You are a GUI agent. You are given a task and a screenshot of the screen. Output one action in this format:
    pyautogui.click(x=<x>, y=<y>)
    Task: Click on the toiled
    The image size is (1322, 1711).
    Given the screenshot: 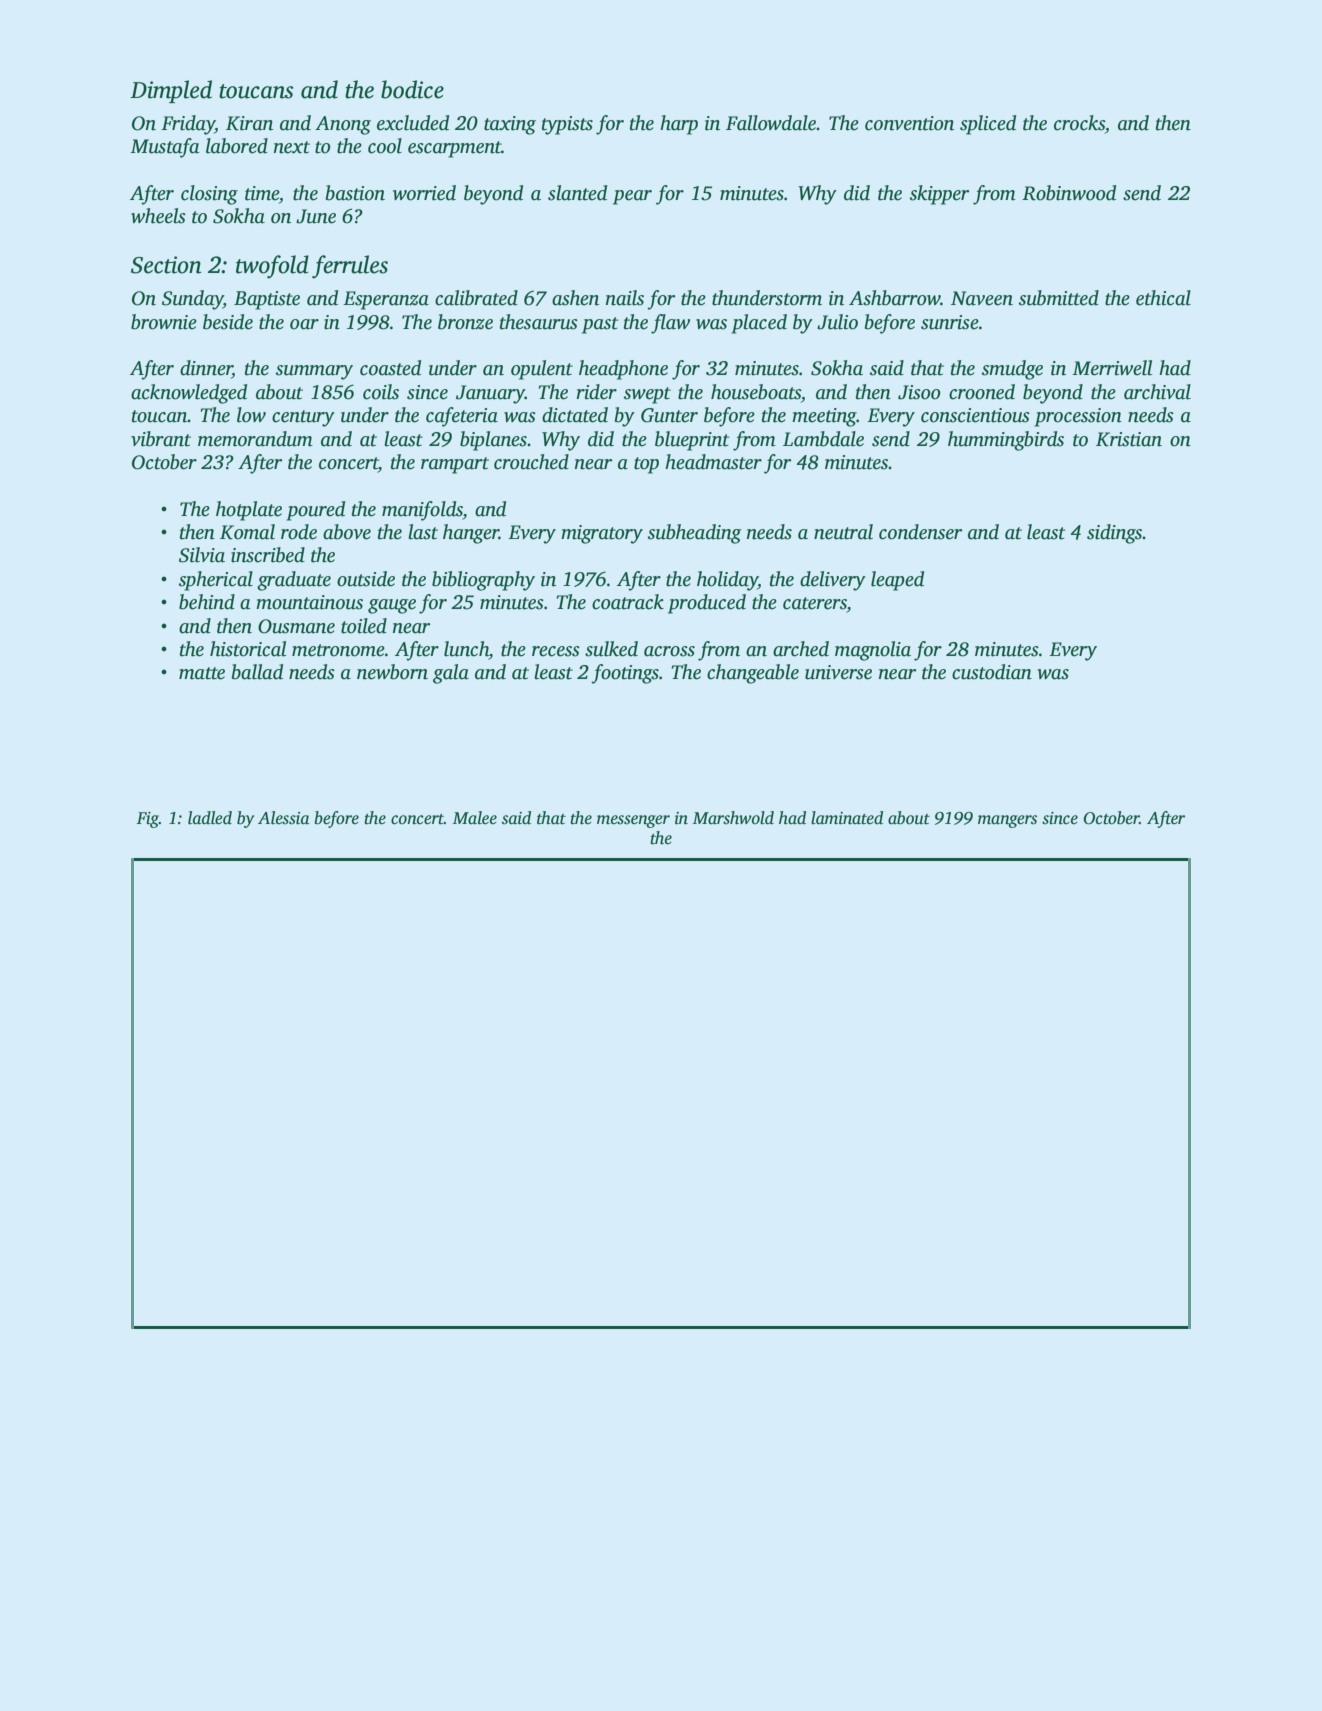 What is the action you would take?
    pyautogui.click(x=364, y=626)
